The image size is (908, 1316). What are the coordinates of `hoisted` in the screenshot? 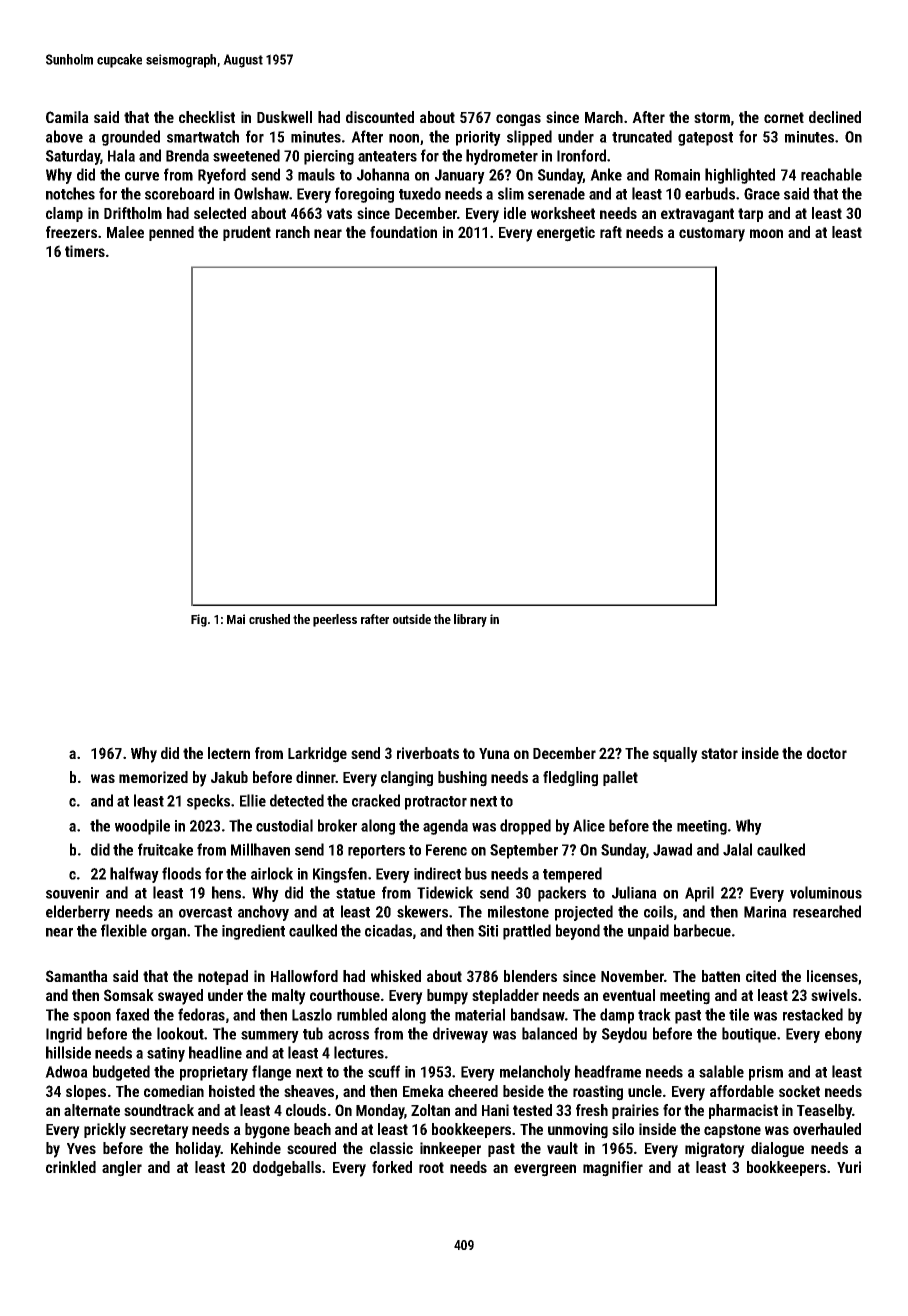 It's located at (232, 1091).
